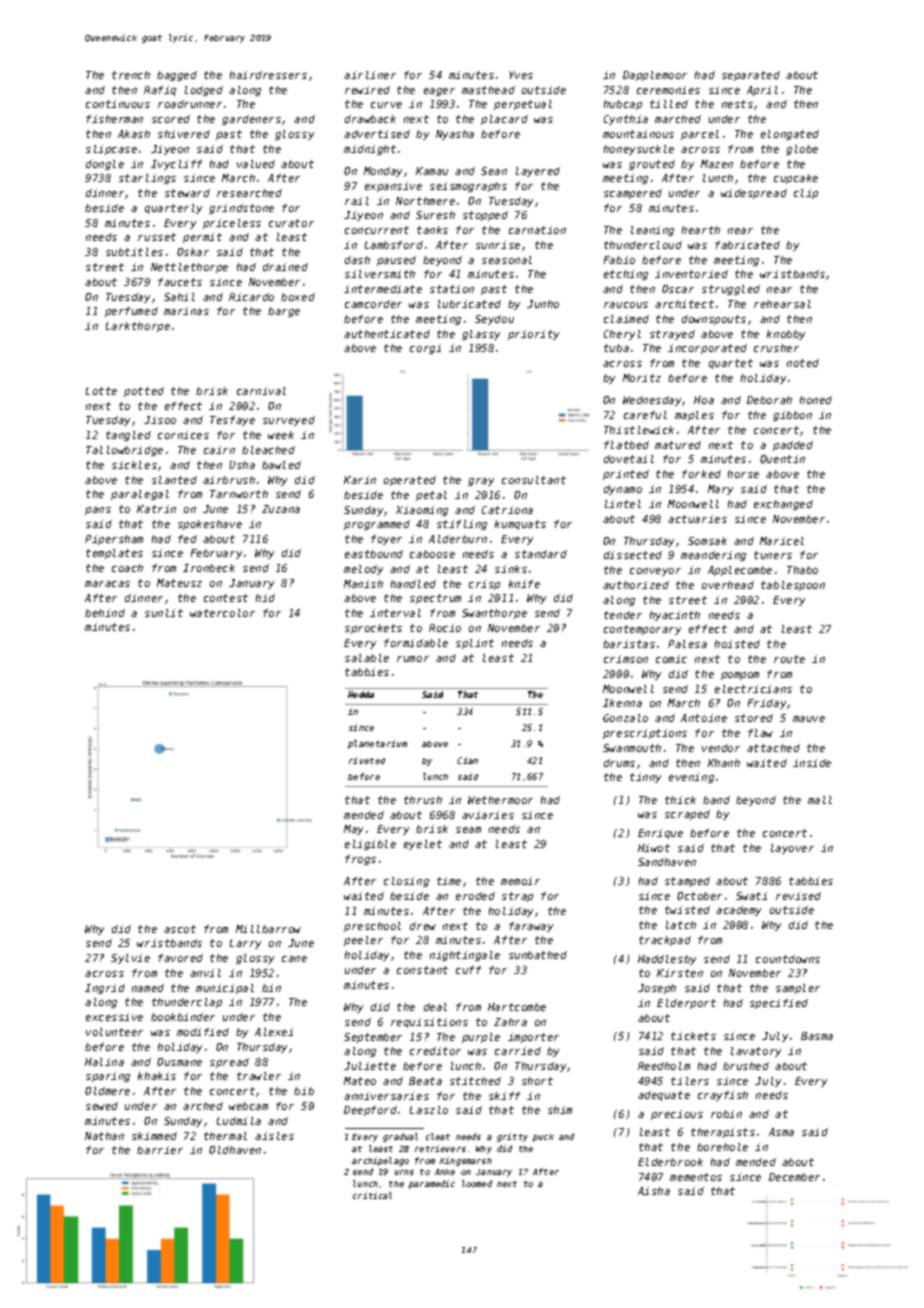 The image size is (924, 1308). Describe the element at coordinates (798, 989) in the document. I see `sampler` at that location.
